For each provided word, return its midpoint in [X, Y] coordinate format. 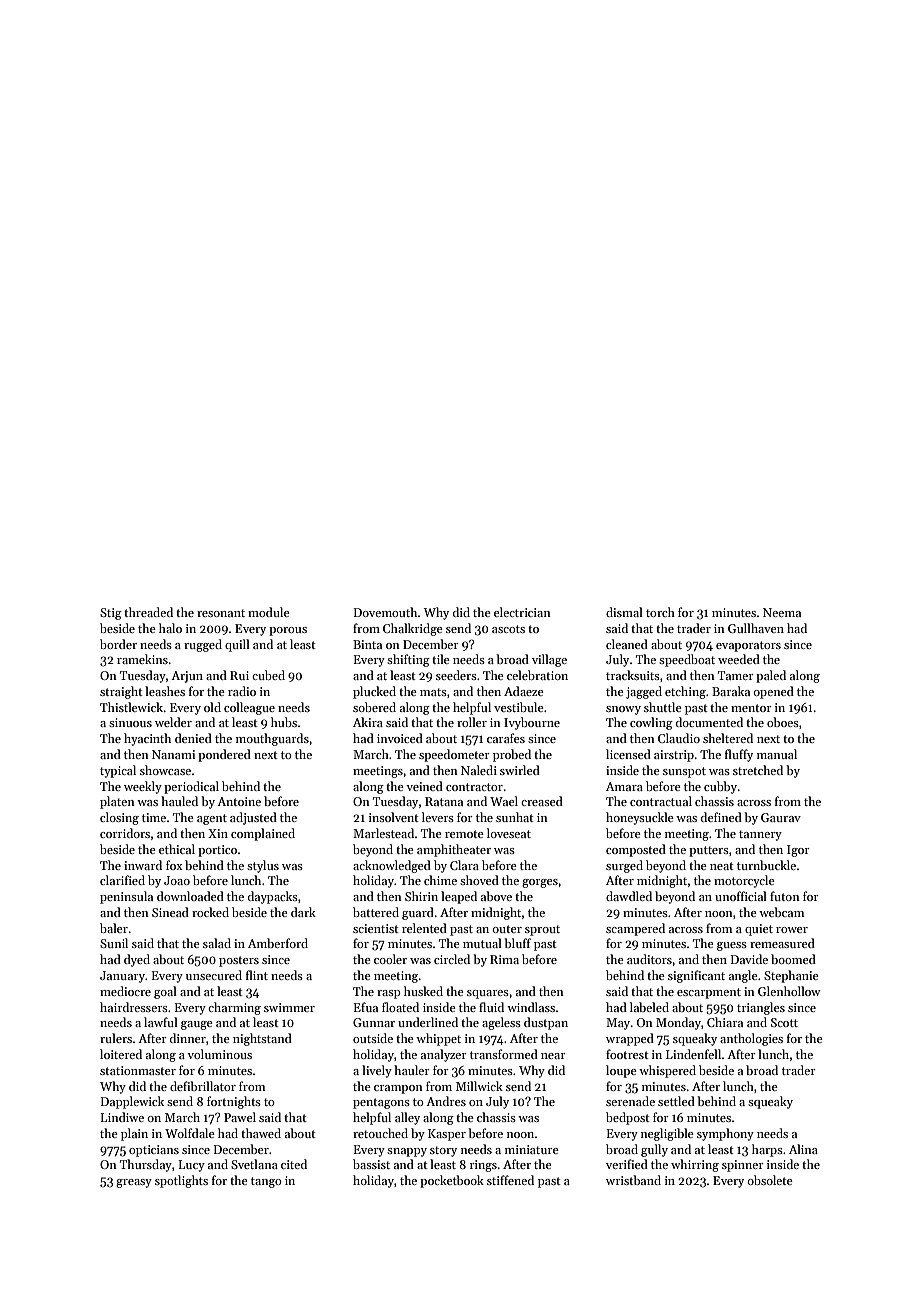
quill [237, 645]
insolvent [394, 817]
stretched [758, 770]
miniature [532, 1149]
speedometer [454, 755]
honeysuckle [640, 818]
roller [472, 722]
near [553, 1056]
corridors [125, 833]
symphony [725, 1134]
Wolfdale [190, 1133]
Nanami [173, 754]
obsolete [770, 1180]
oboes [783, 722]
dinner [188, 1038]
